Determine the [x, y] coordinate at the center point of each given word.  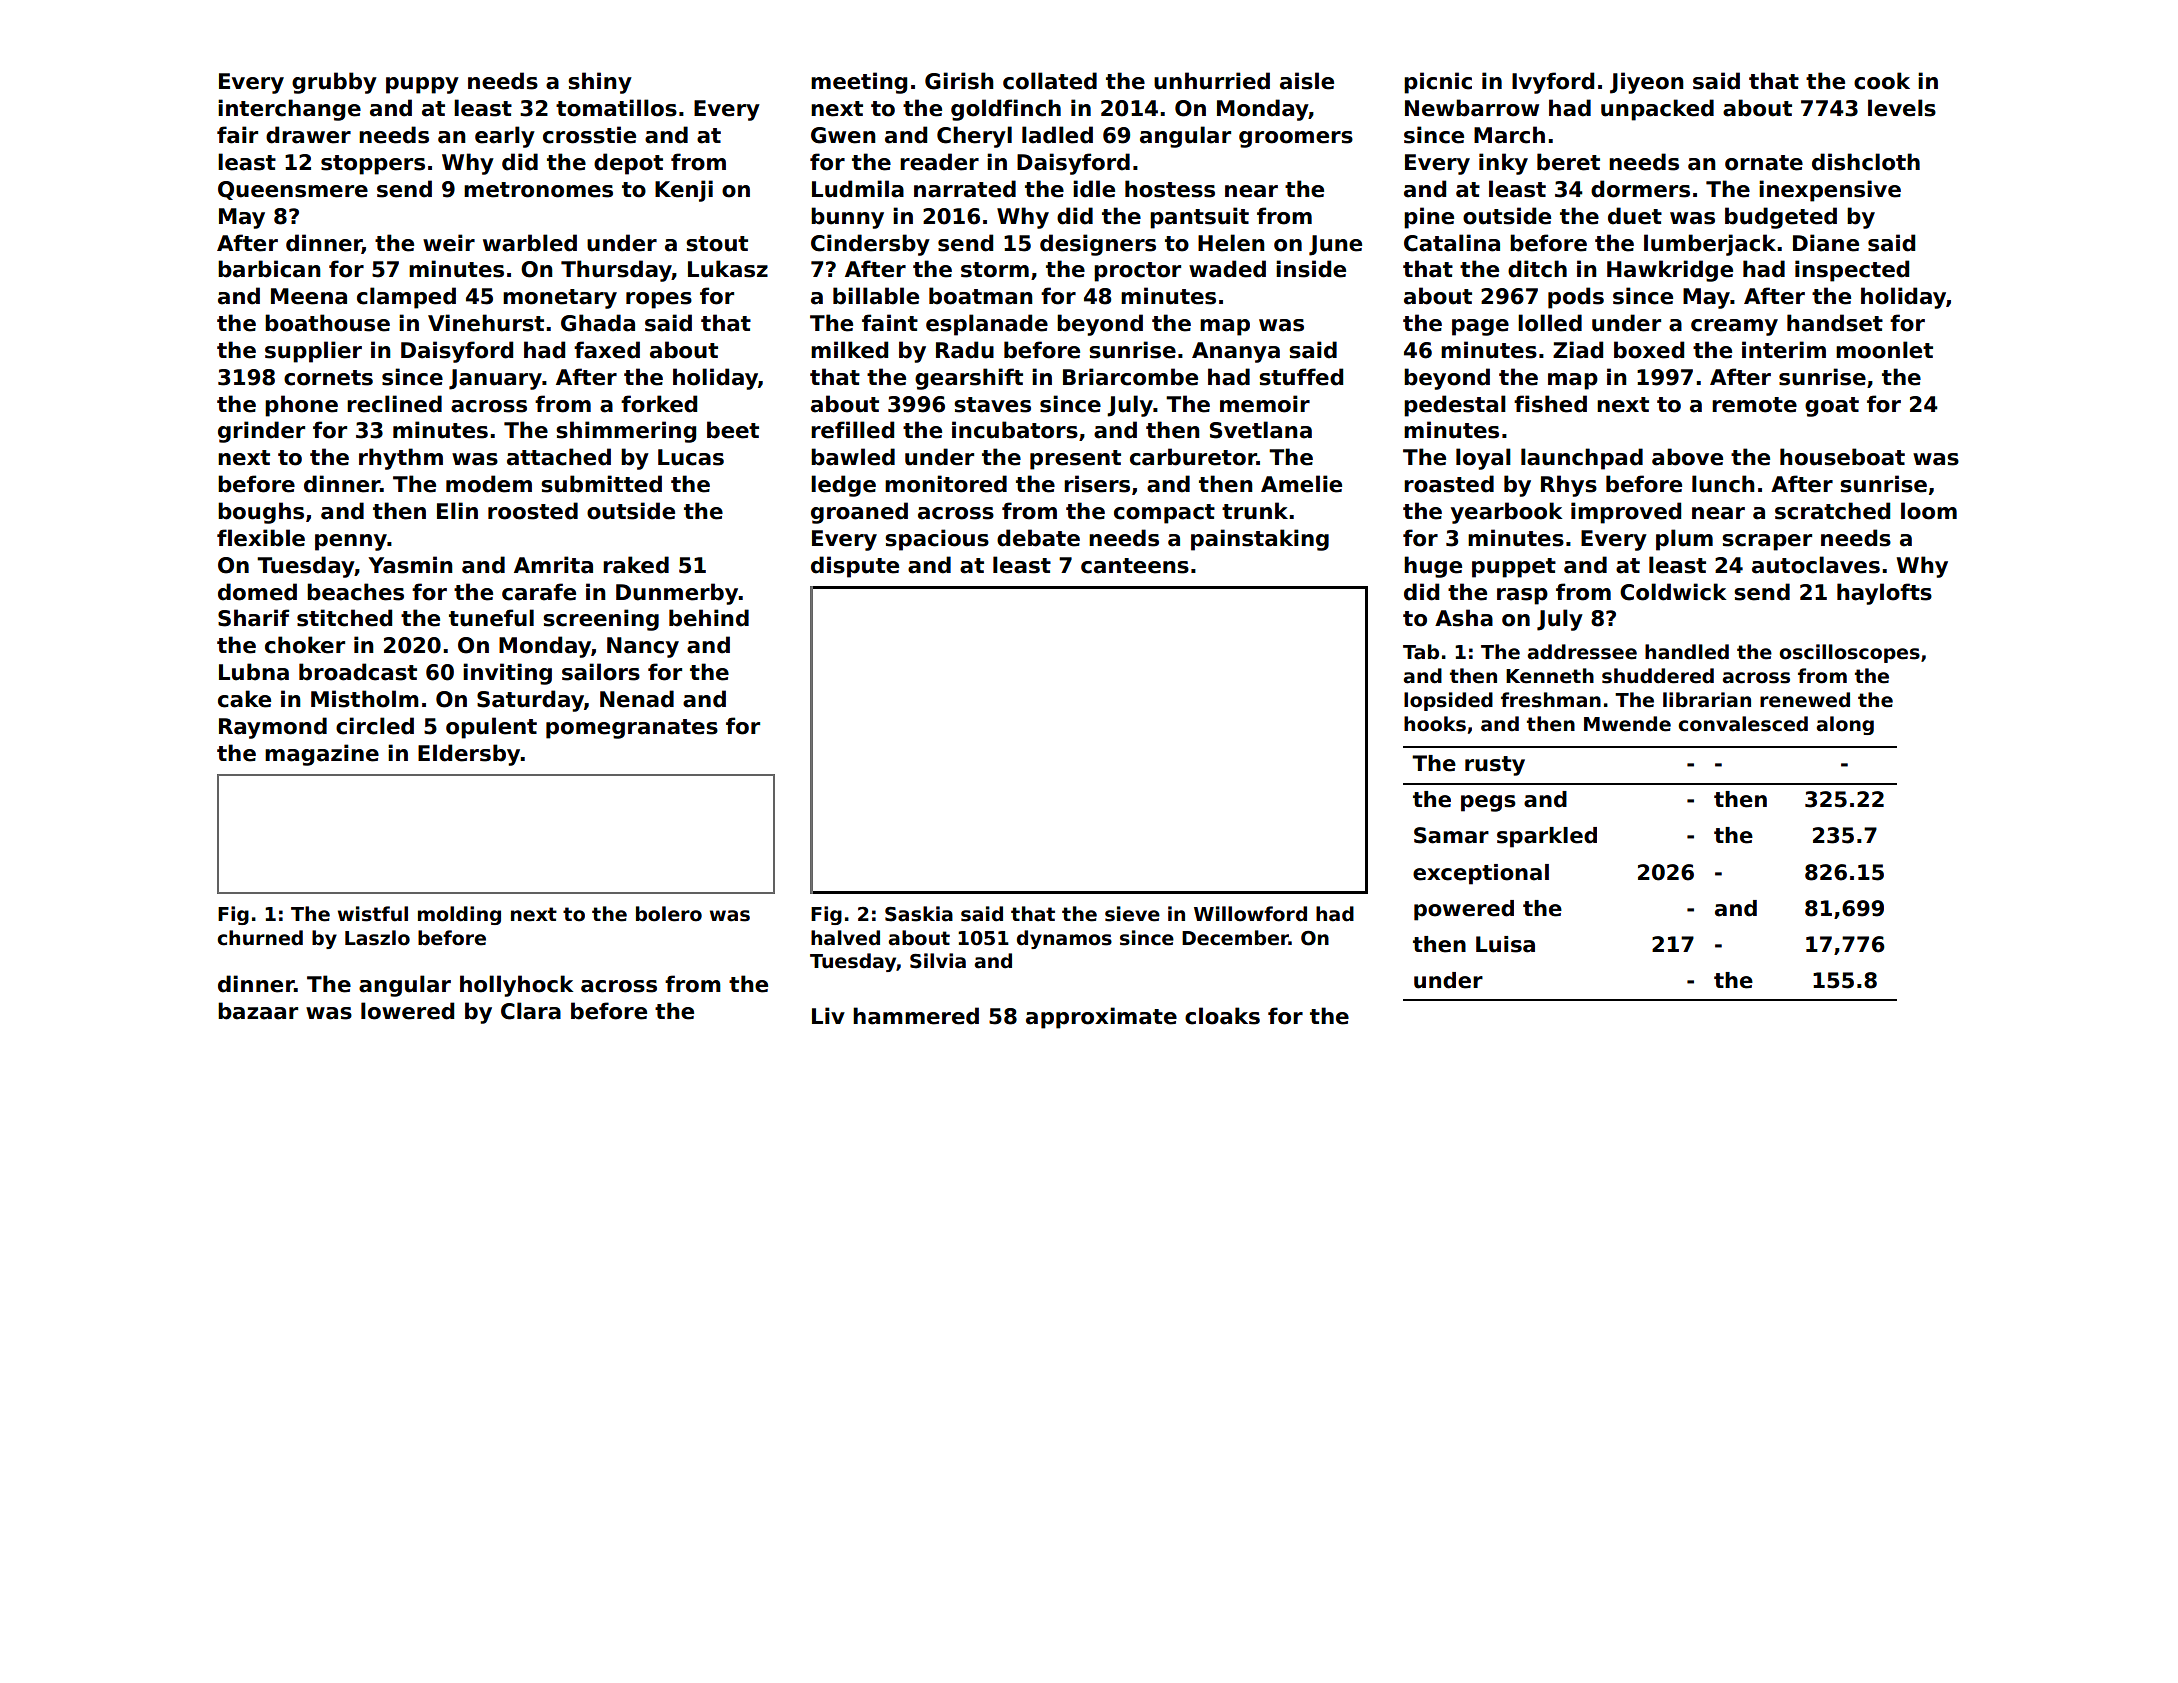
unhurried [1212, 81]
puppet [1514, 568]
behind [709, 618]
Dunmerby [677, 594]
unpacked [1657, 110]
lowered [407, 1011]
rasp [1522, 596]
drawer [308, 135]
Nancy [643, 647]
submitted [601, 484]
